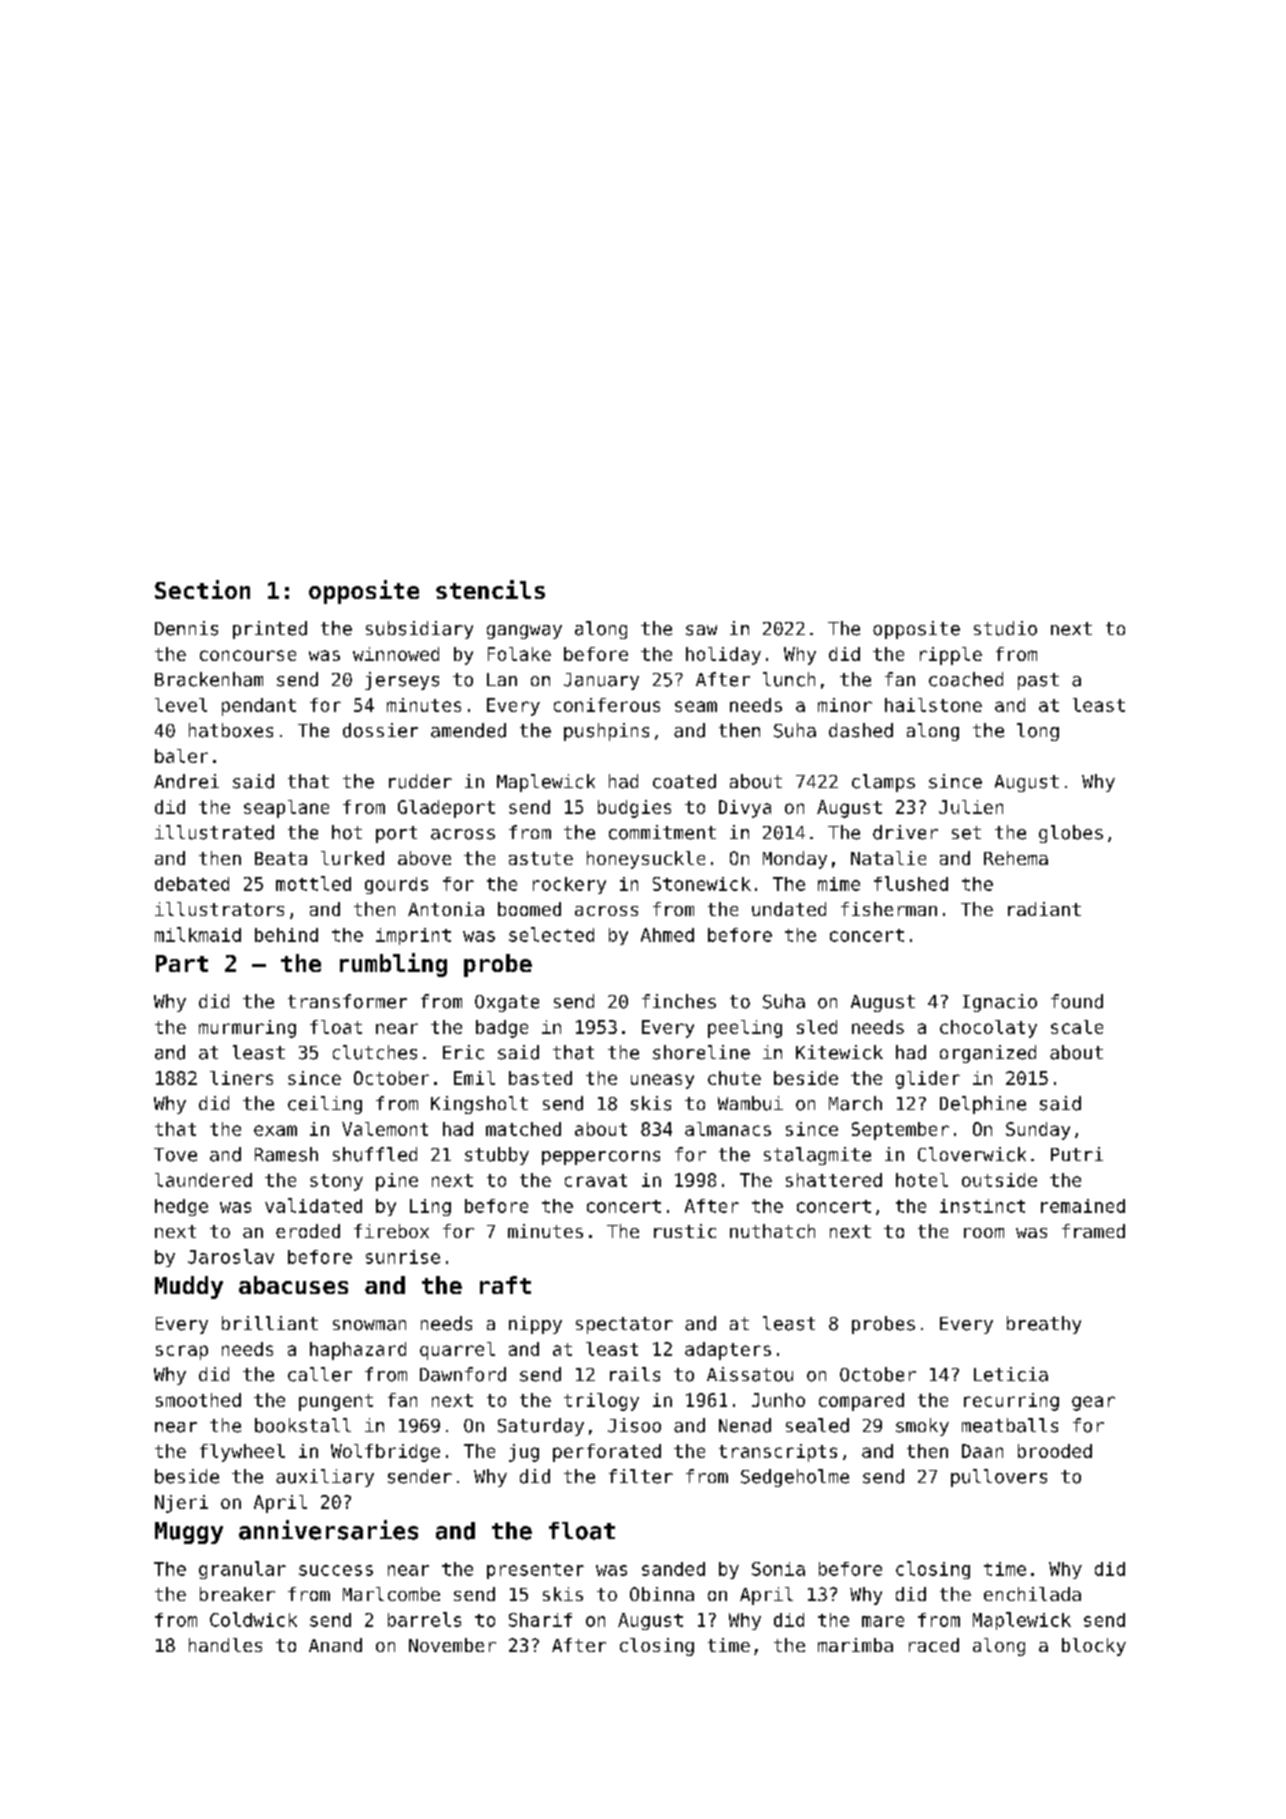 The height and width of the screenshot is (1819, 1286). What do you see at coordinates (313, 1205) in the screenshot?
I see `validated` at bounding box center [313, 1205].
